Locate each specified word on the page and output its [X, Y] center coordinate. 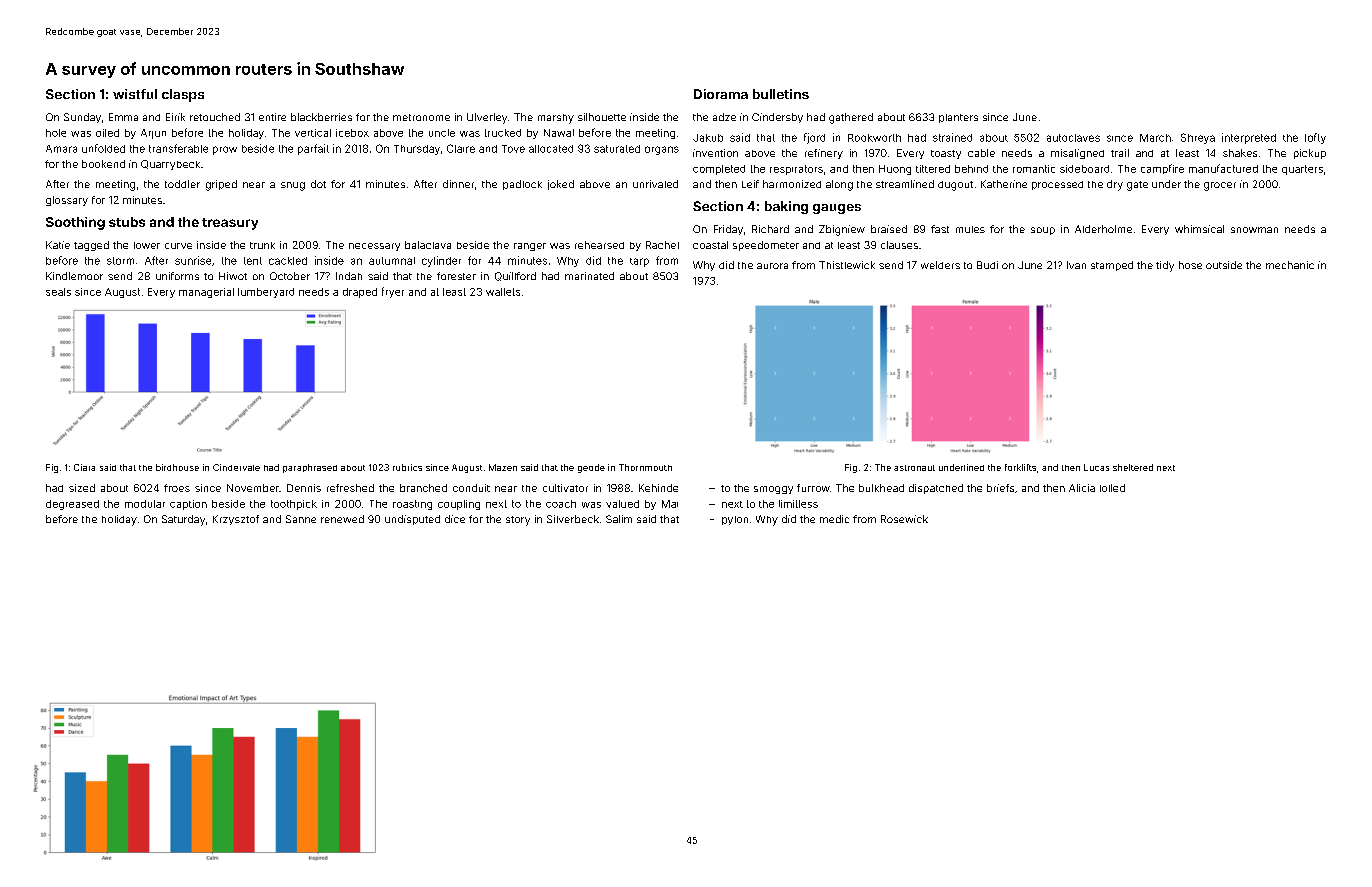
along [839, 185]
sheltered [1133, 467]
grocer [1220, 186]
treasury [230, 224]
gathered [851, 118]
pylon [735, 520]
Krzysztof [236, 520]
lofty [1315, 138]
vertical [313, 133]
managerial [206, 293]
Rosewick [904, 519]
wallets [503, 292]
